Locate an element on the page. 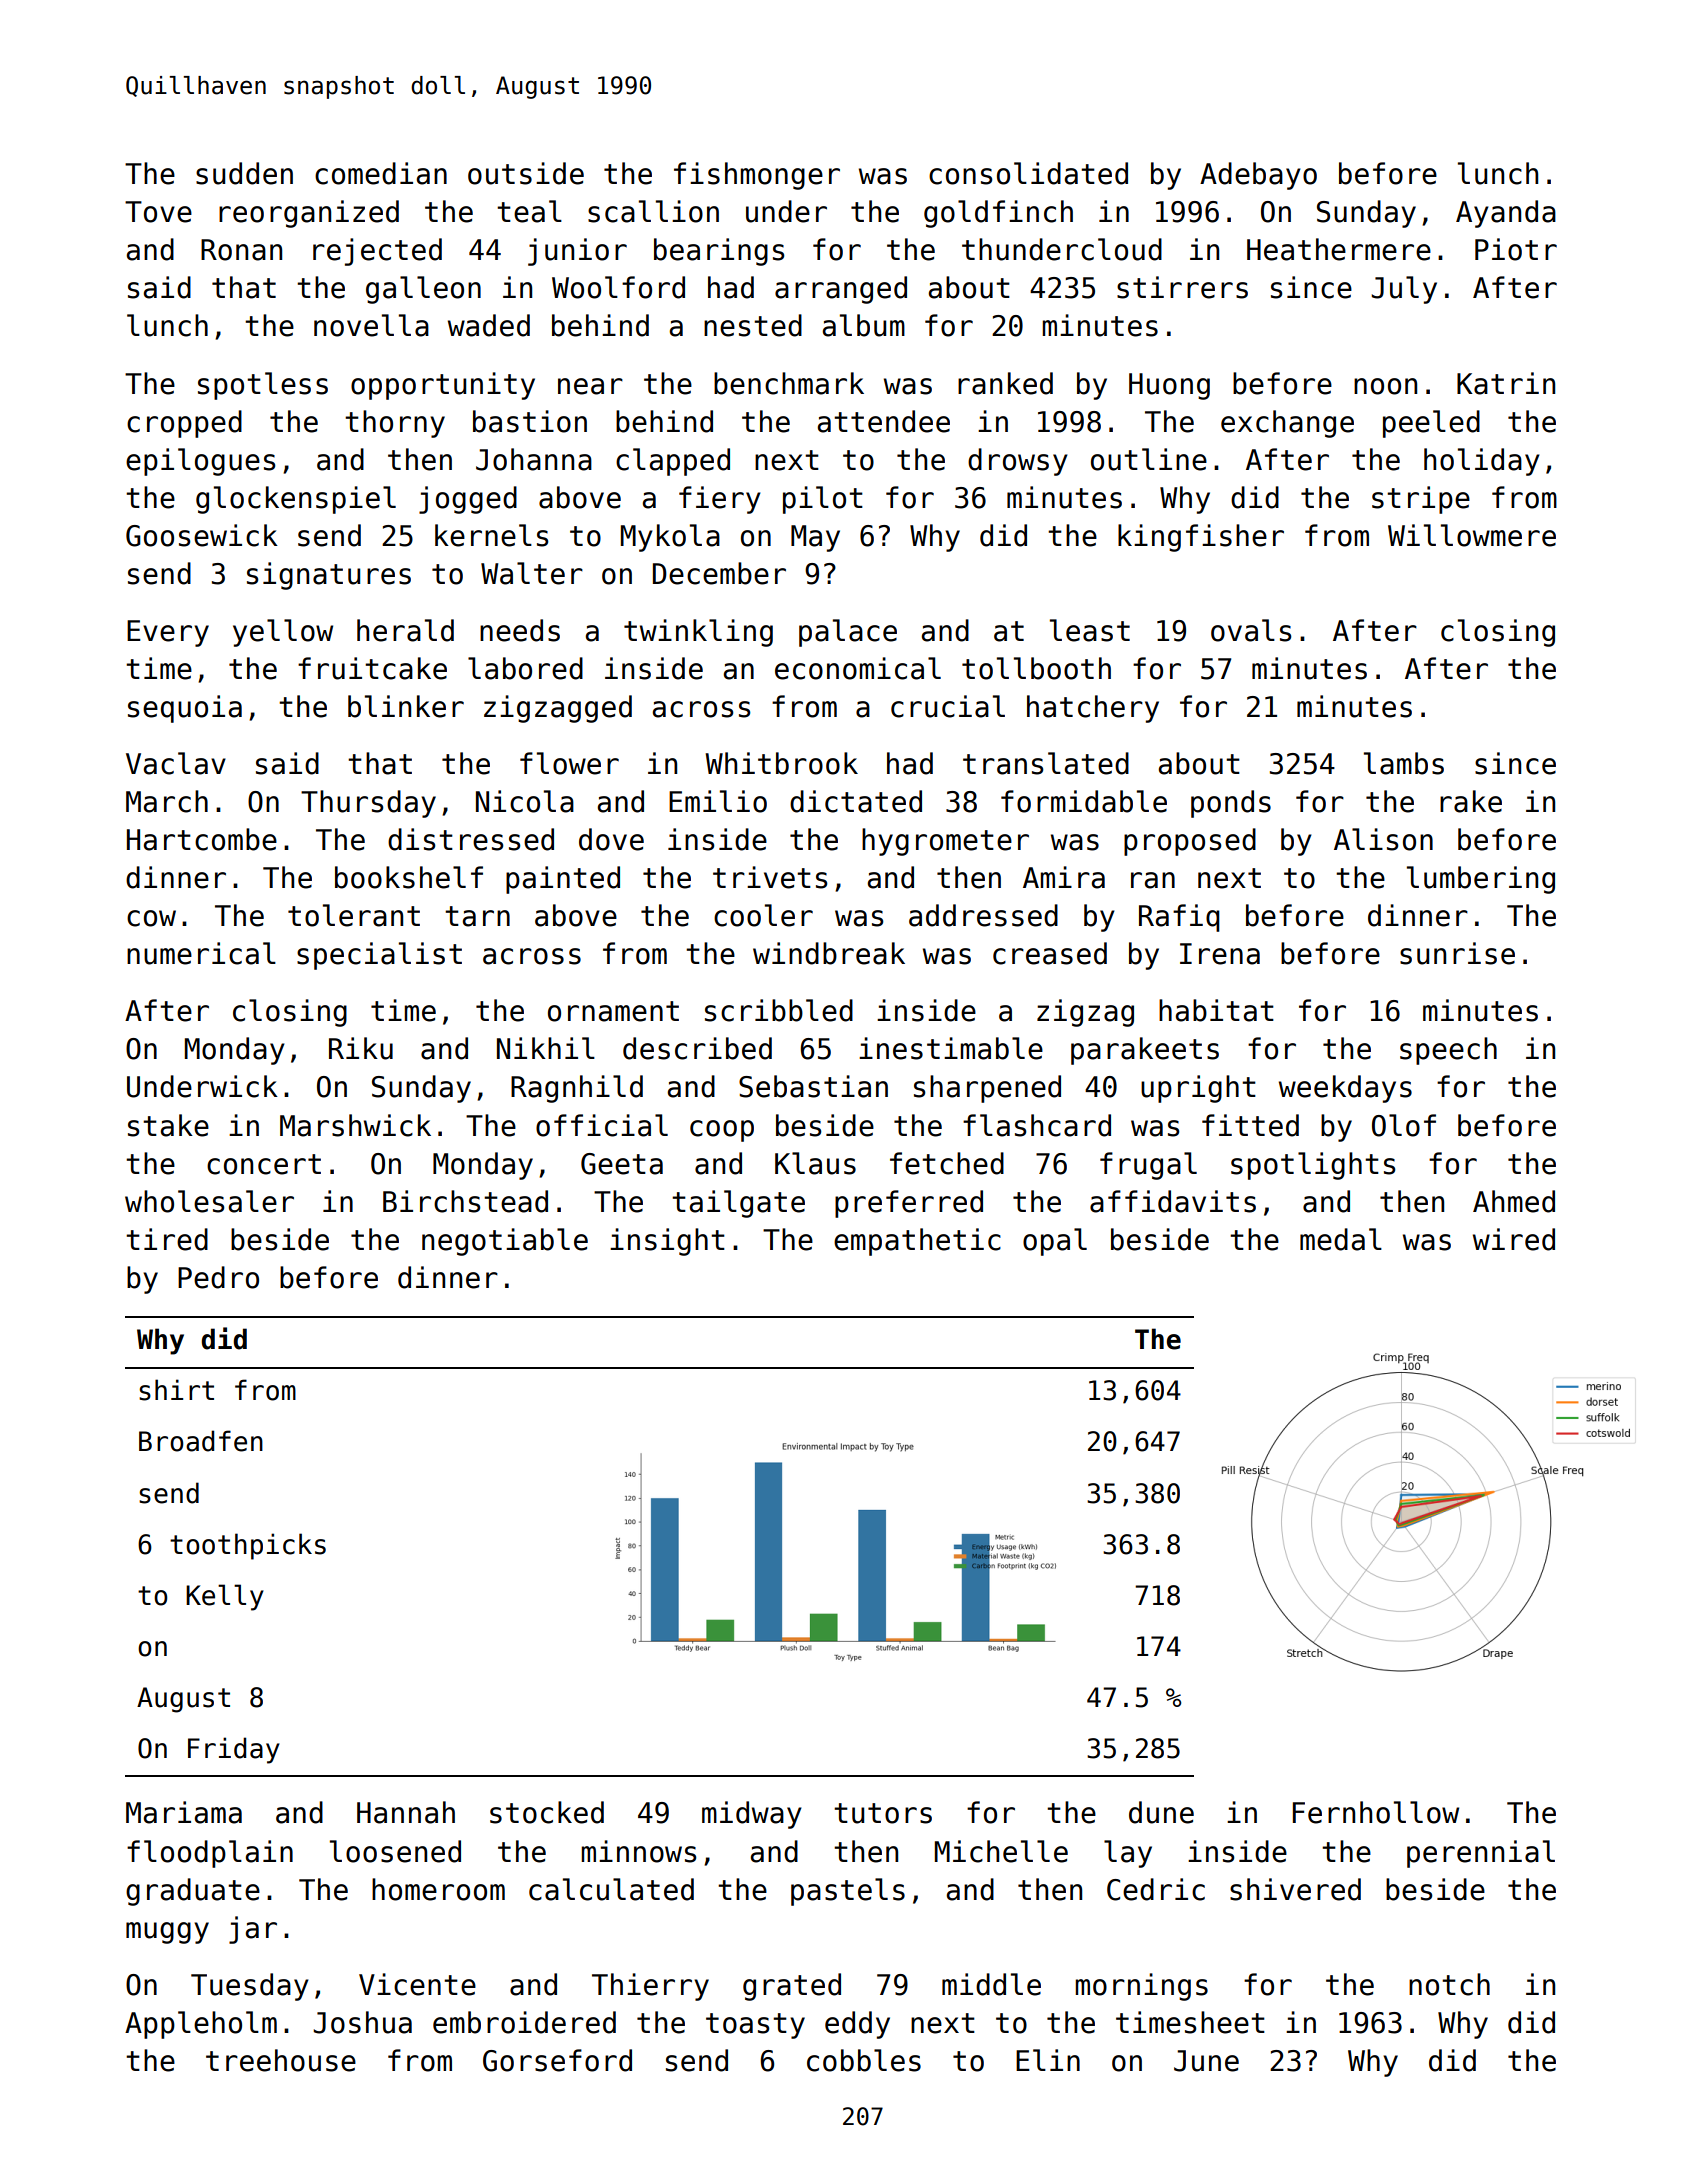 The height and width of the page is (2178, 1683). insight is located at coordinates (667, 1242).
